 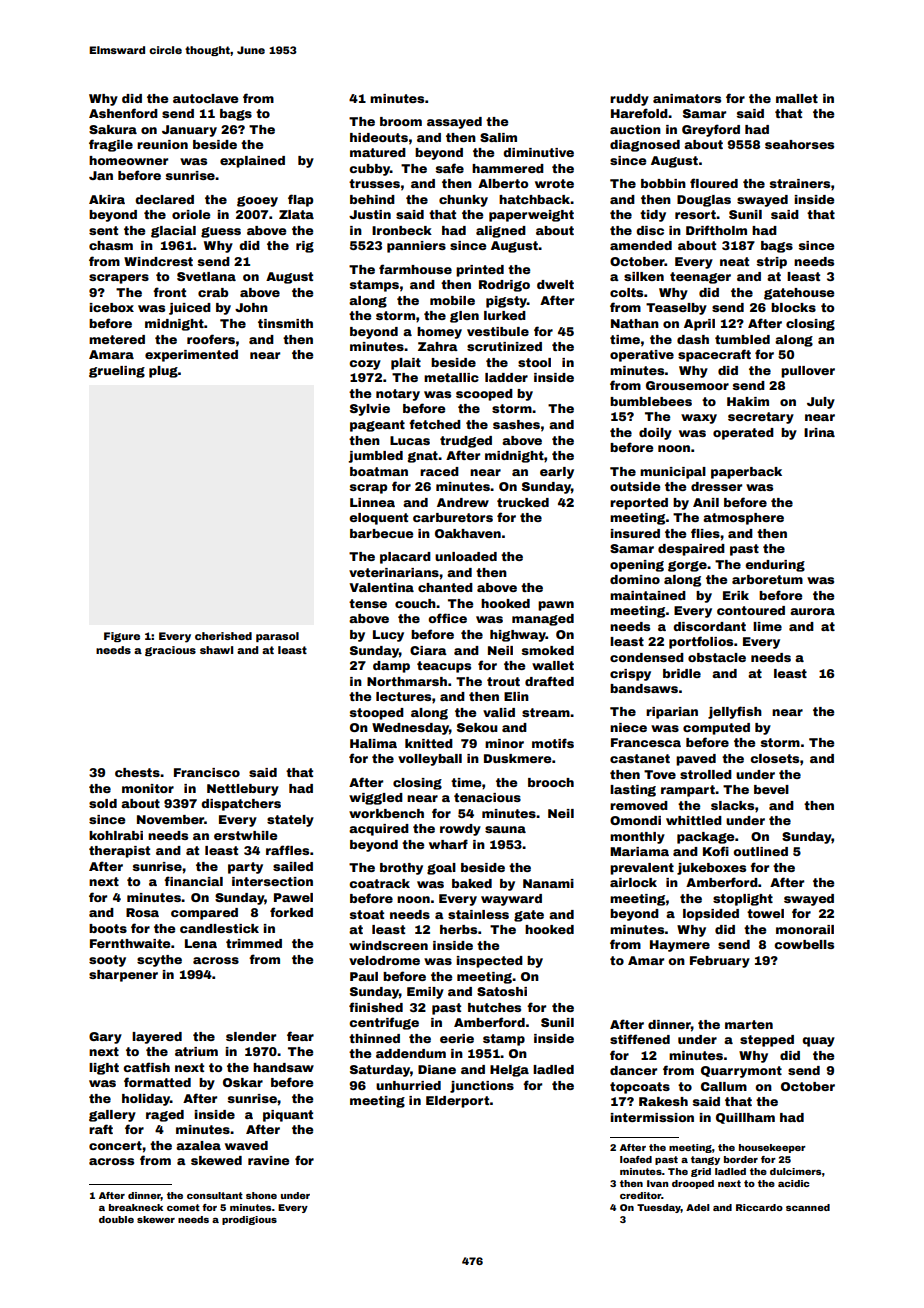 I want to click on skewed, so click(x=216, y=1160).
